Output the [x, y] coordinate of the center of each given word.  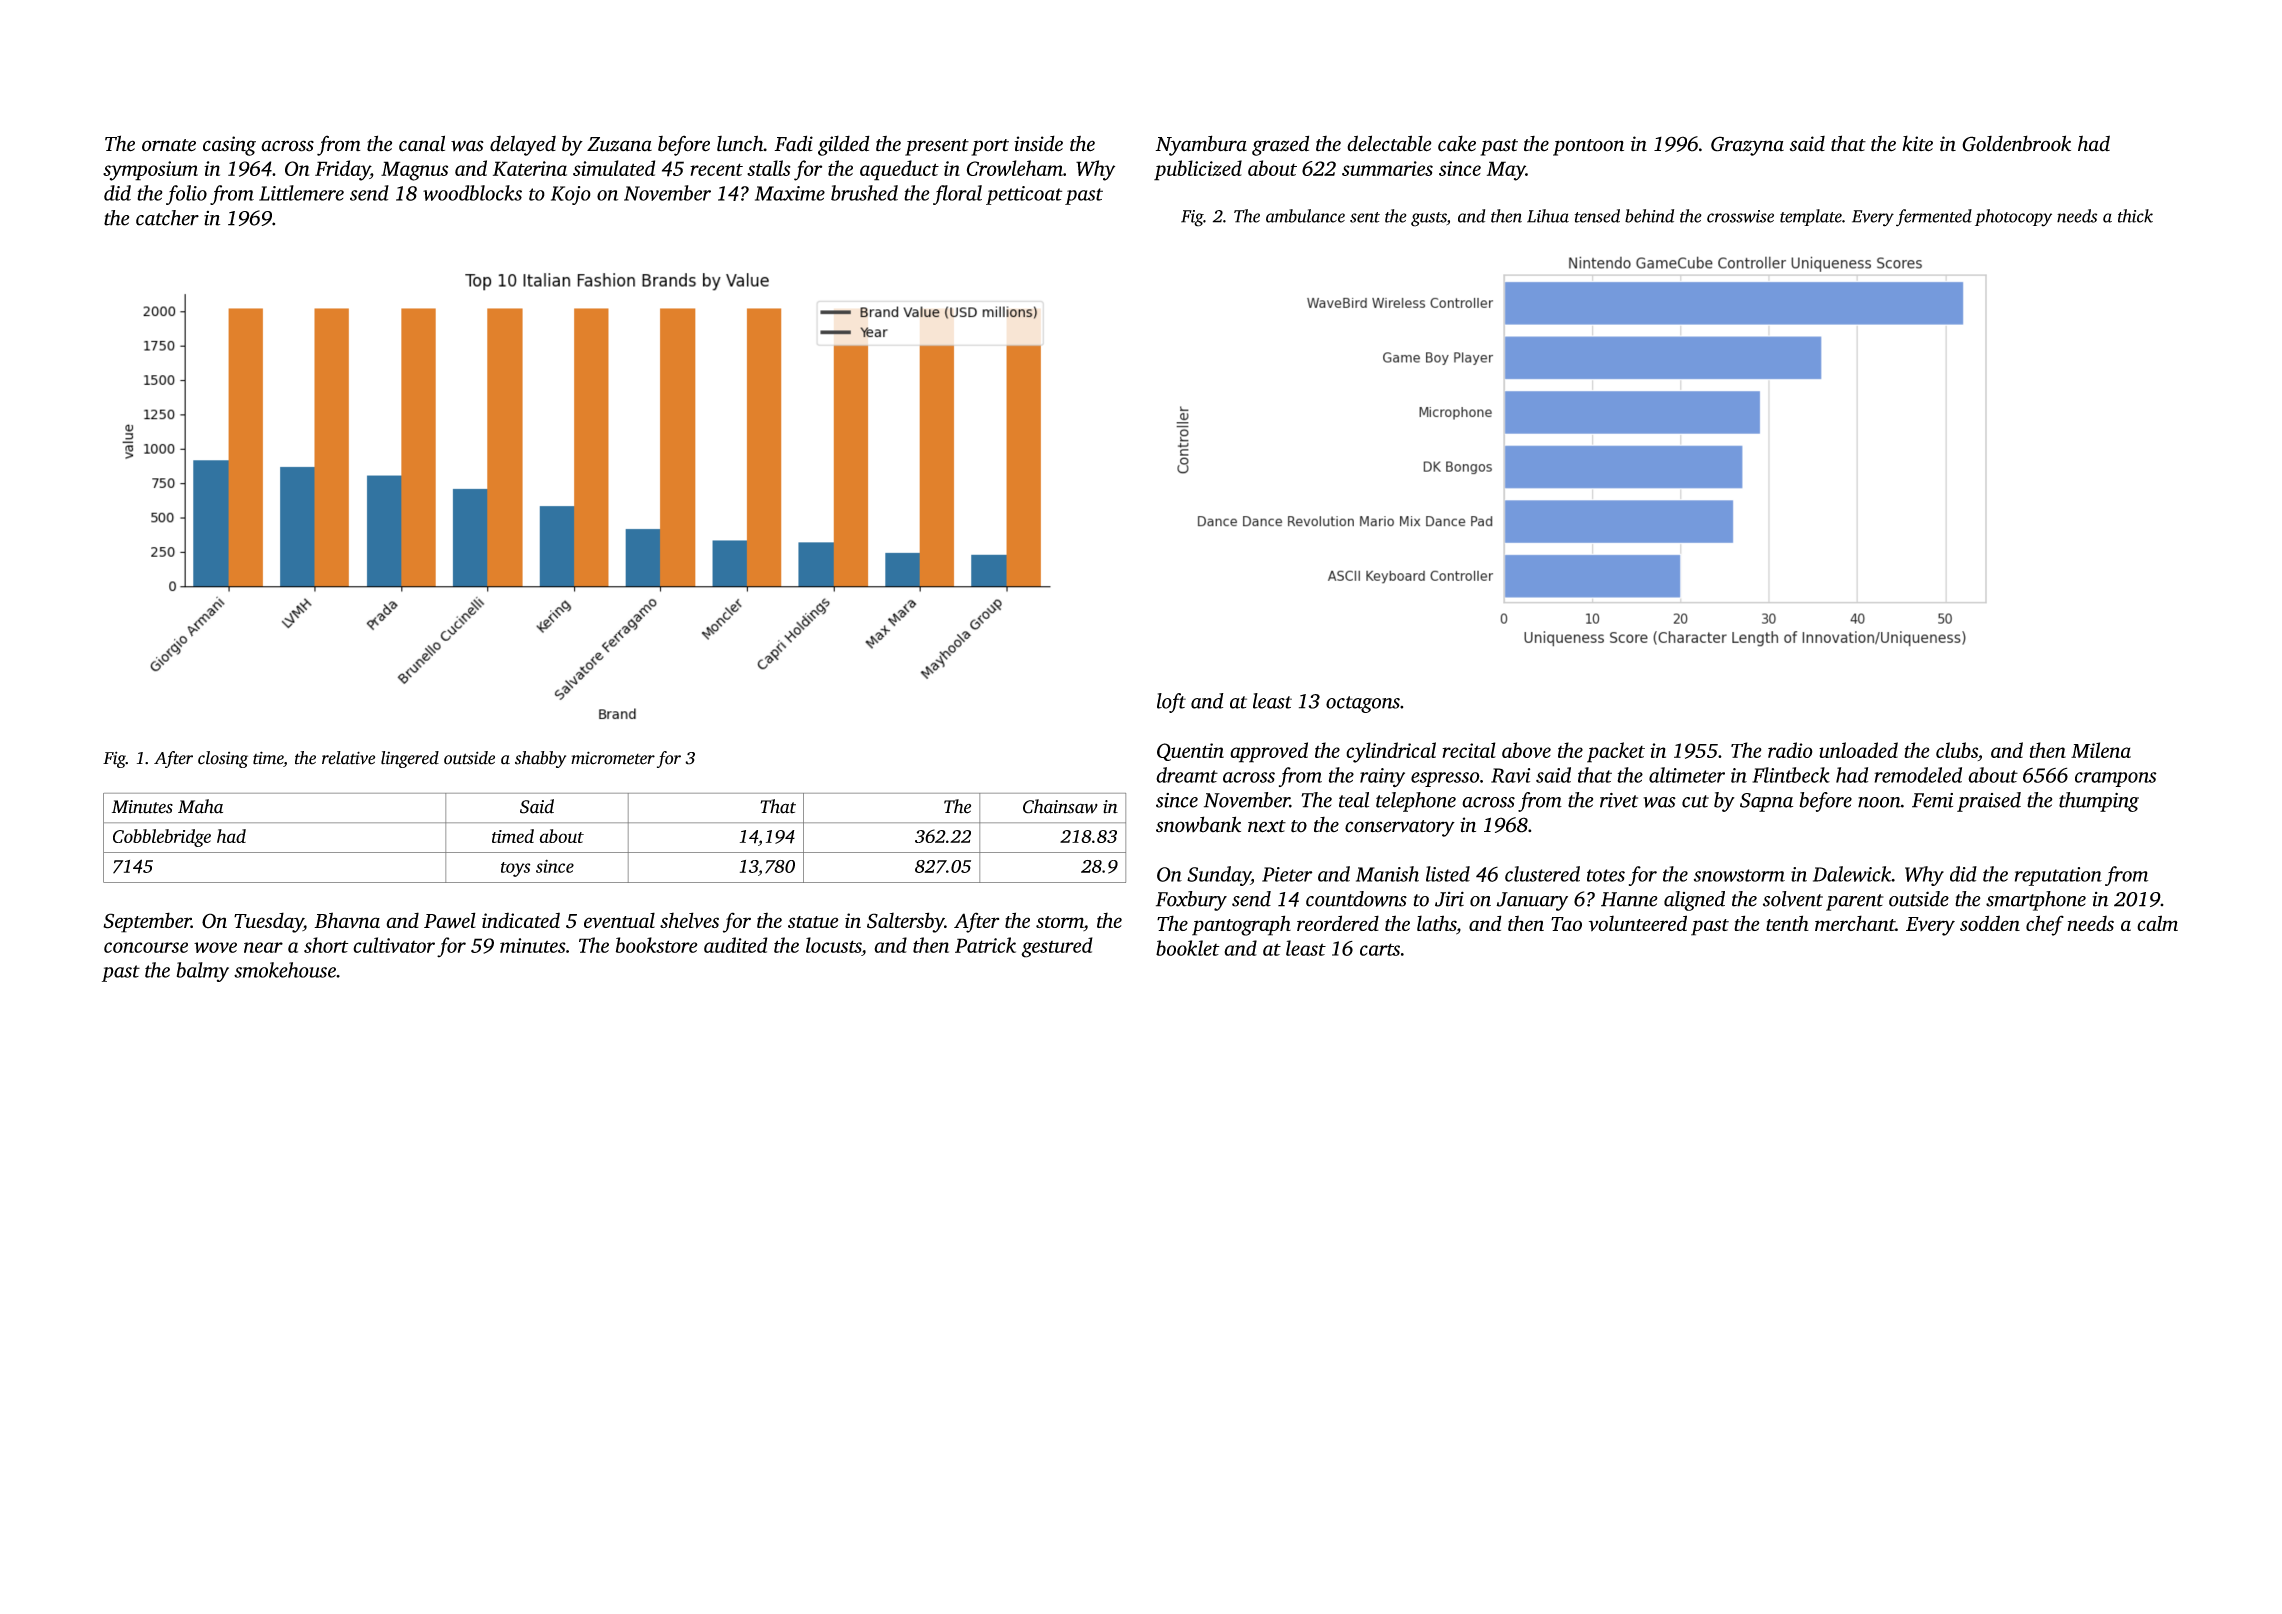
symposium [150, 171]
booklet [1188, 948]
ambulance [1305, 216]
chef [2045, 925]
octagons [1363, 704]
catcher [167, 218]
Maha [200, 806]
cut [1695, 801]
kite [1917, 143]
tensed [1597, 216]
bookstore [657, 945]
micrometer [613, 758]
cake [1457, 143]
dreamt [1187, 775]
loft [1171, 703]
